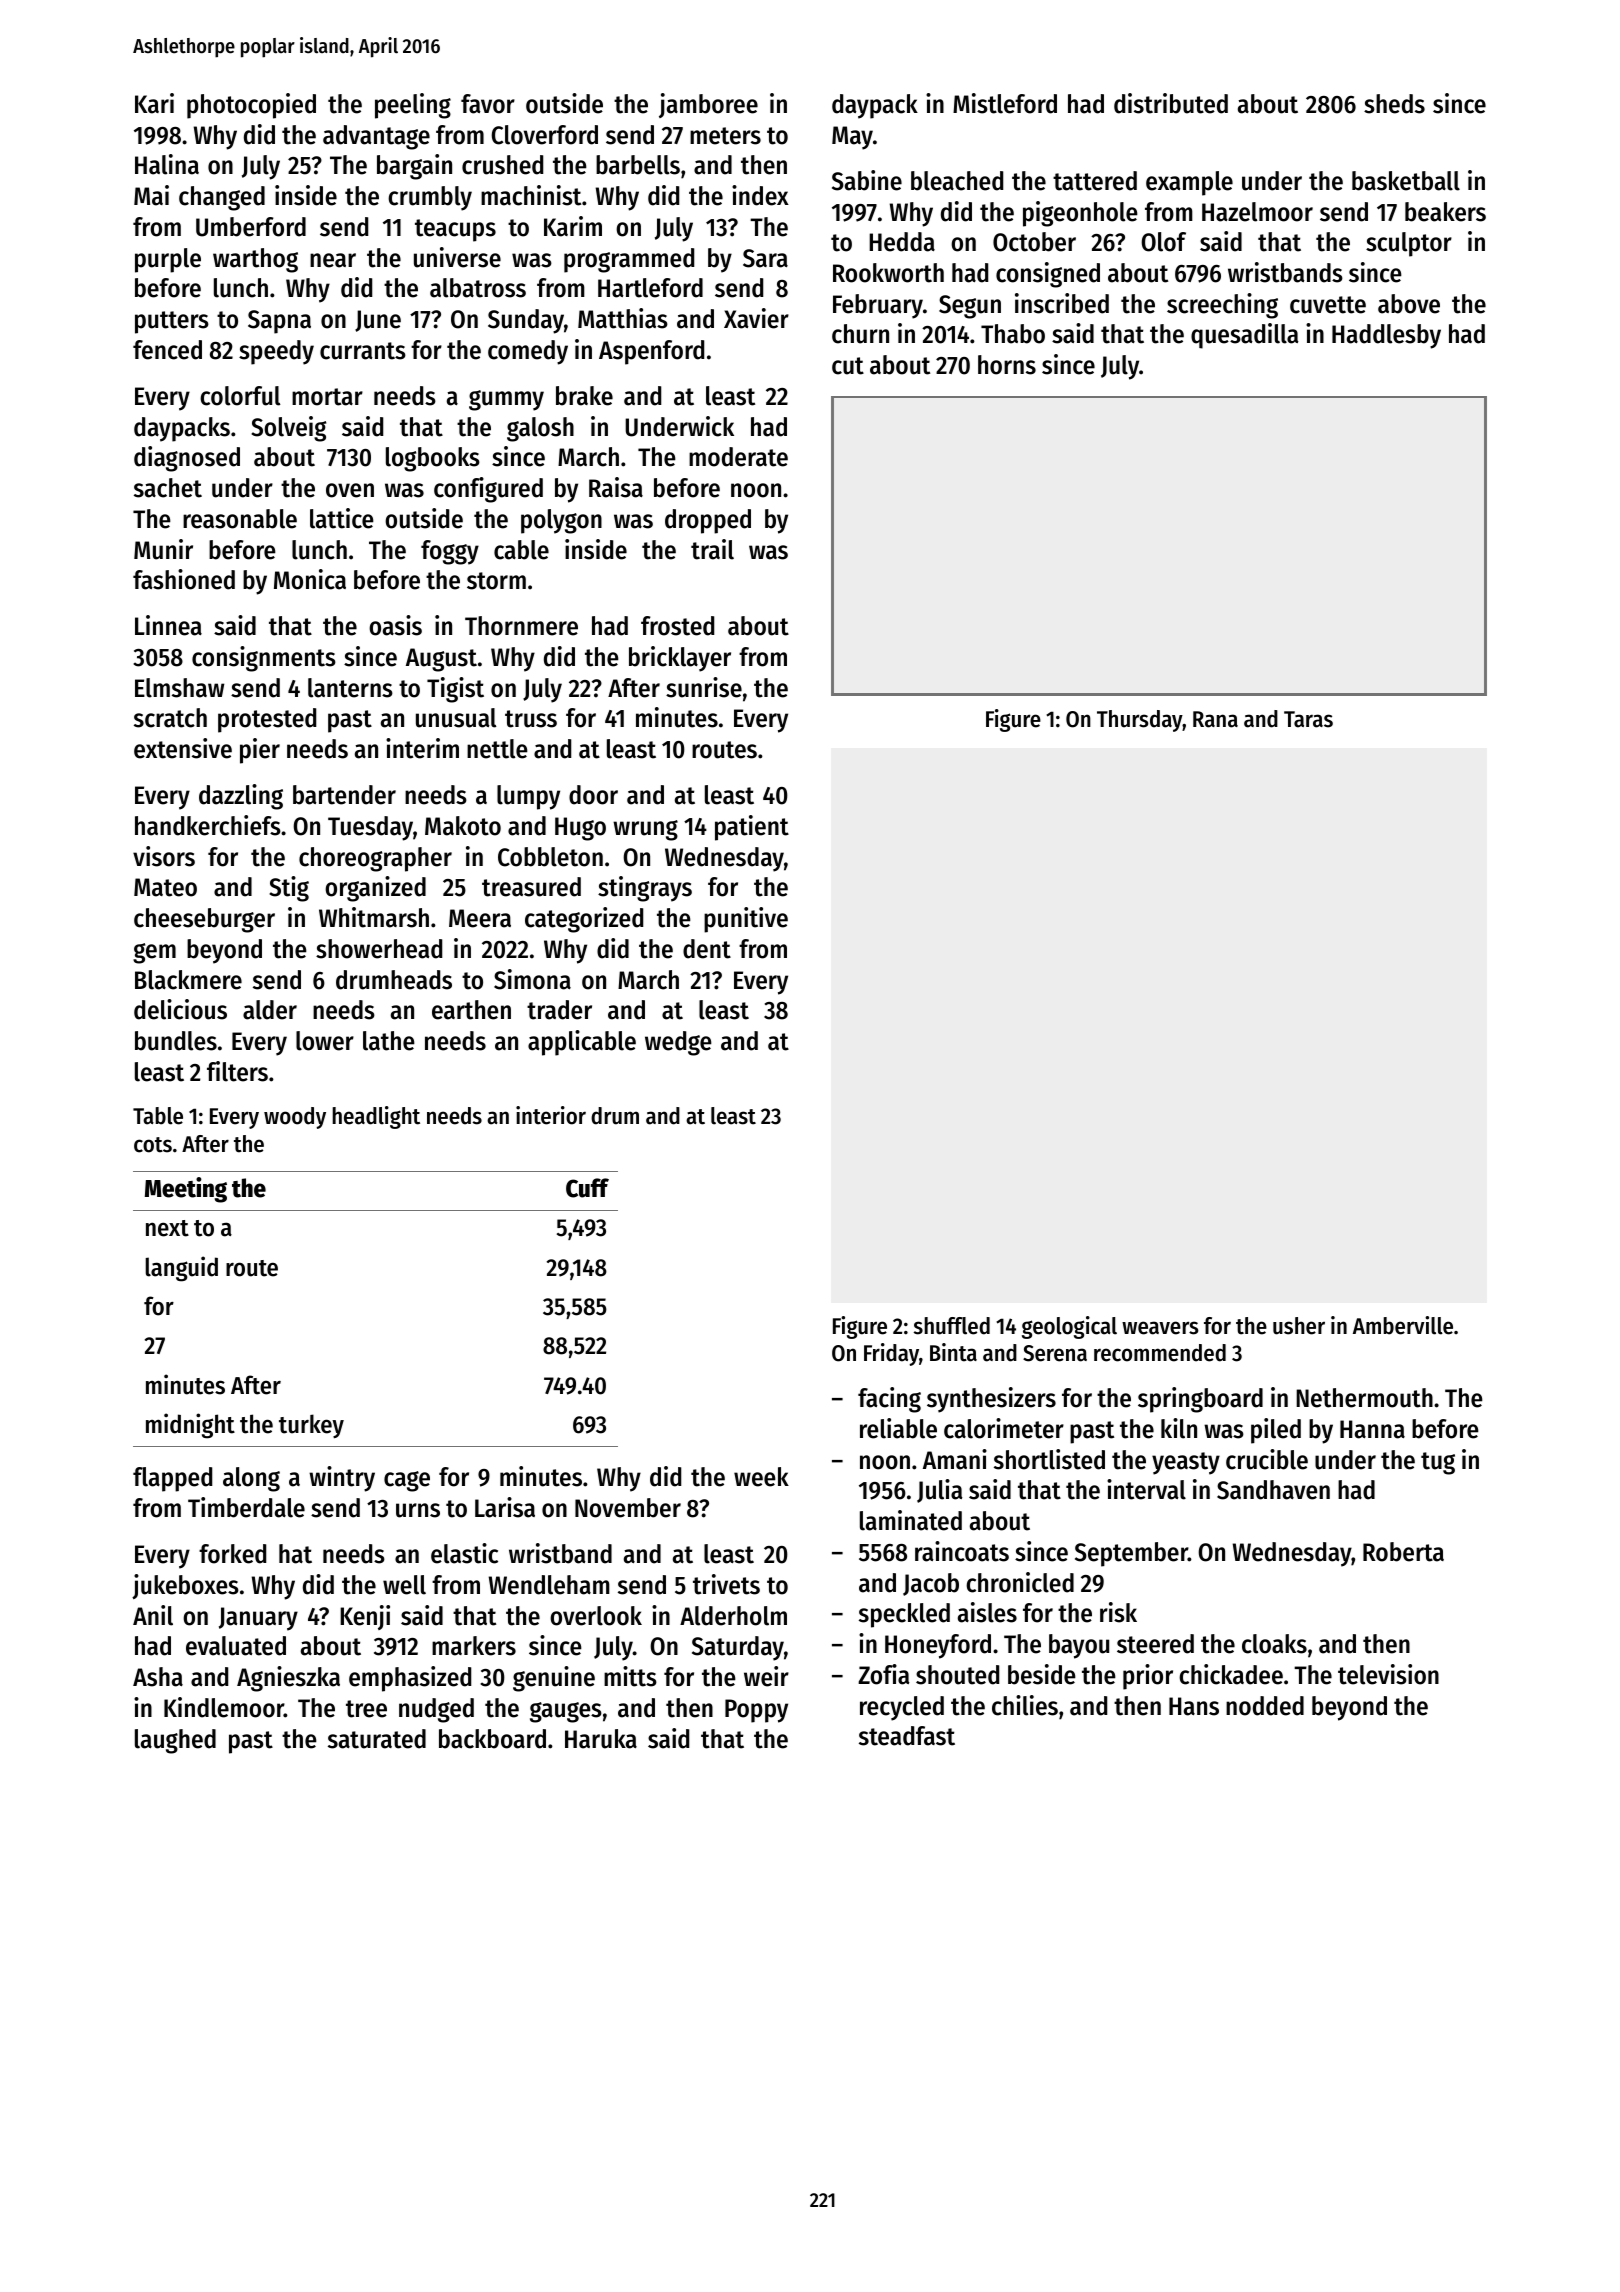  Describe the element at coordinates (1215, 719) in the image. I see `Rana` at that location.
